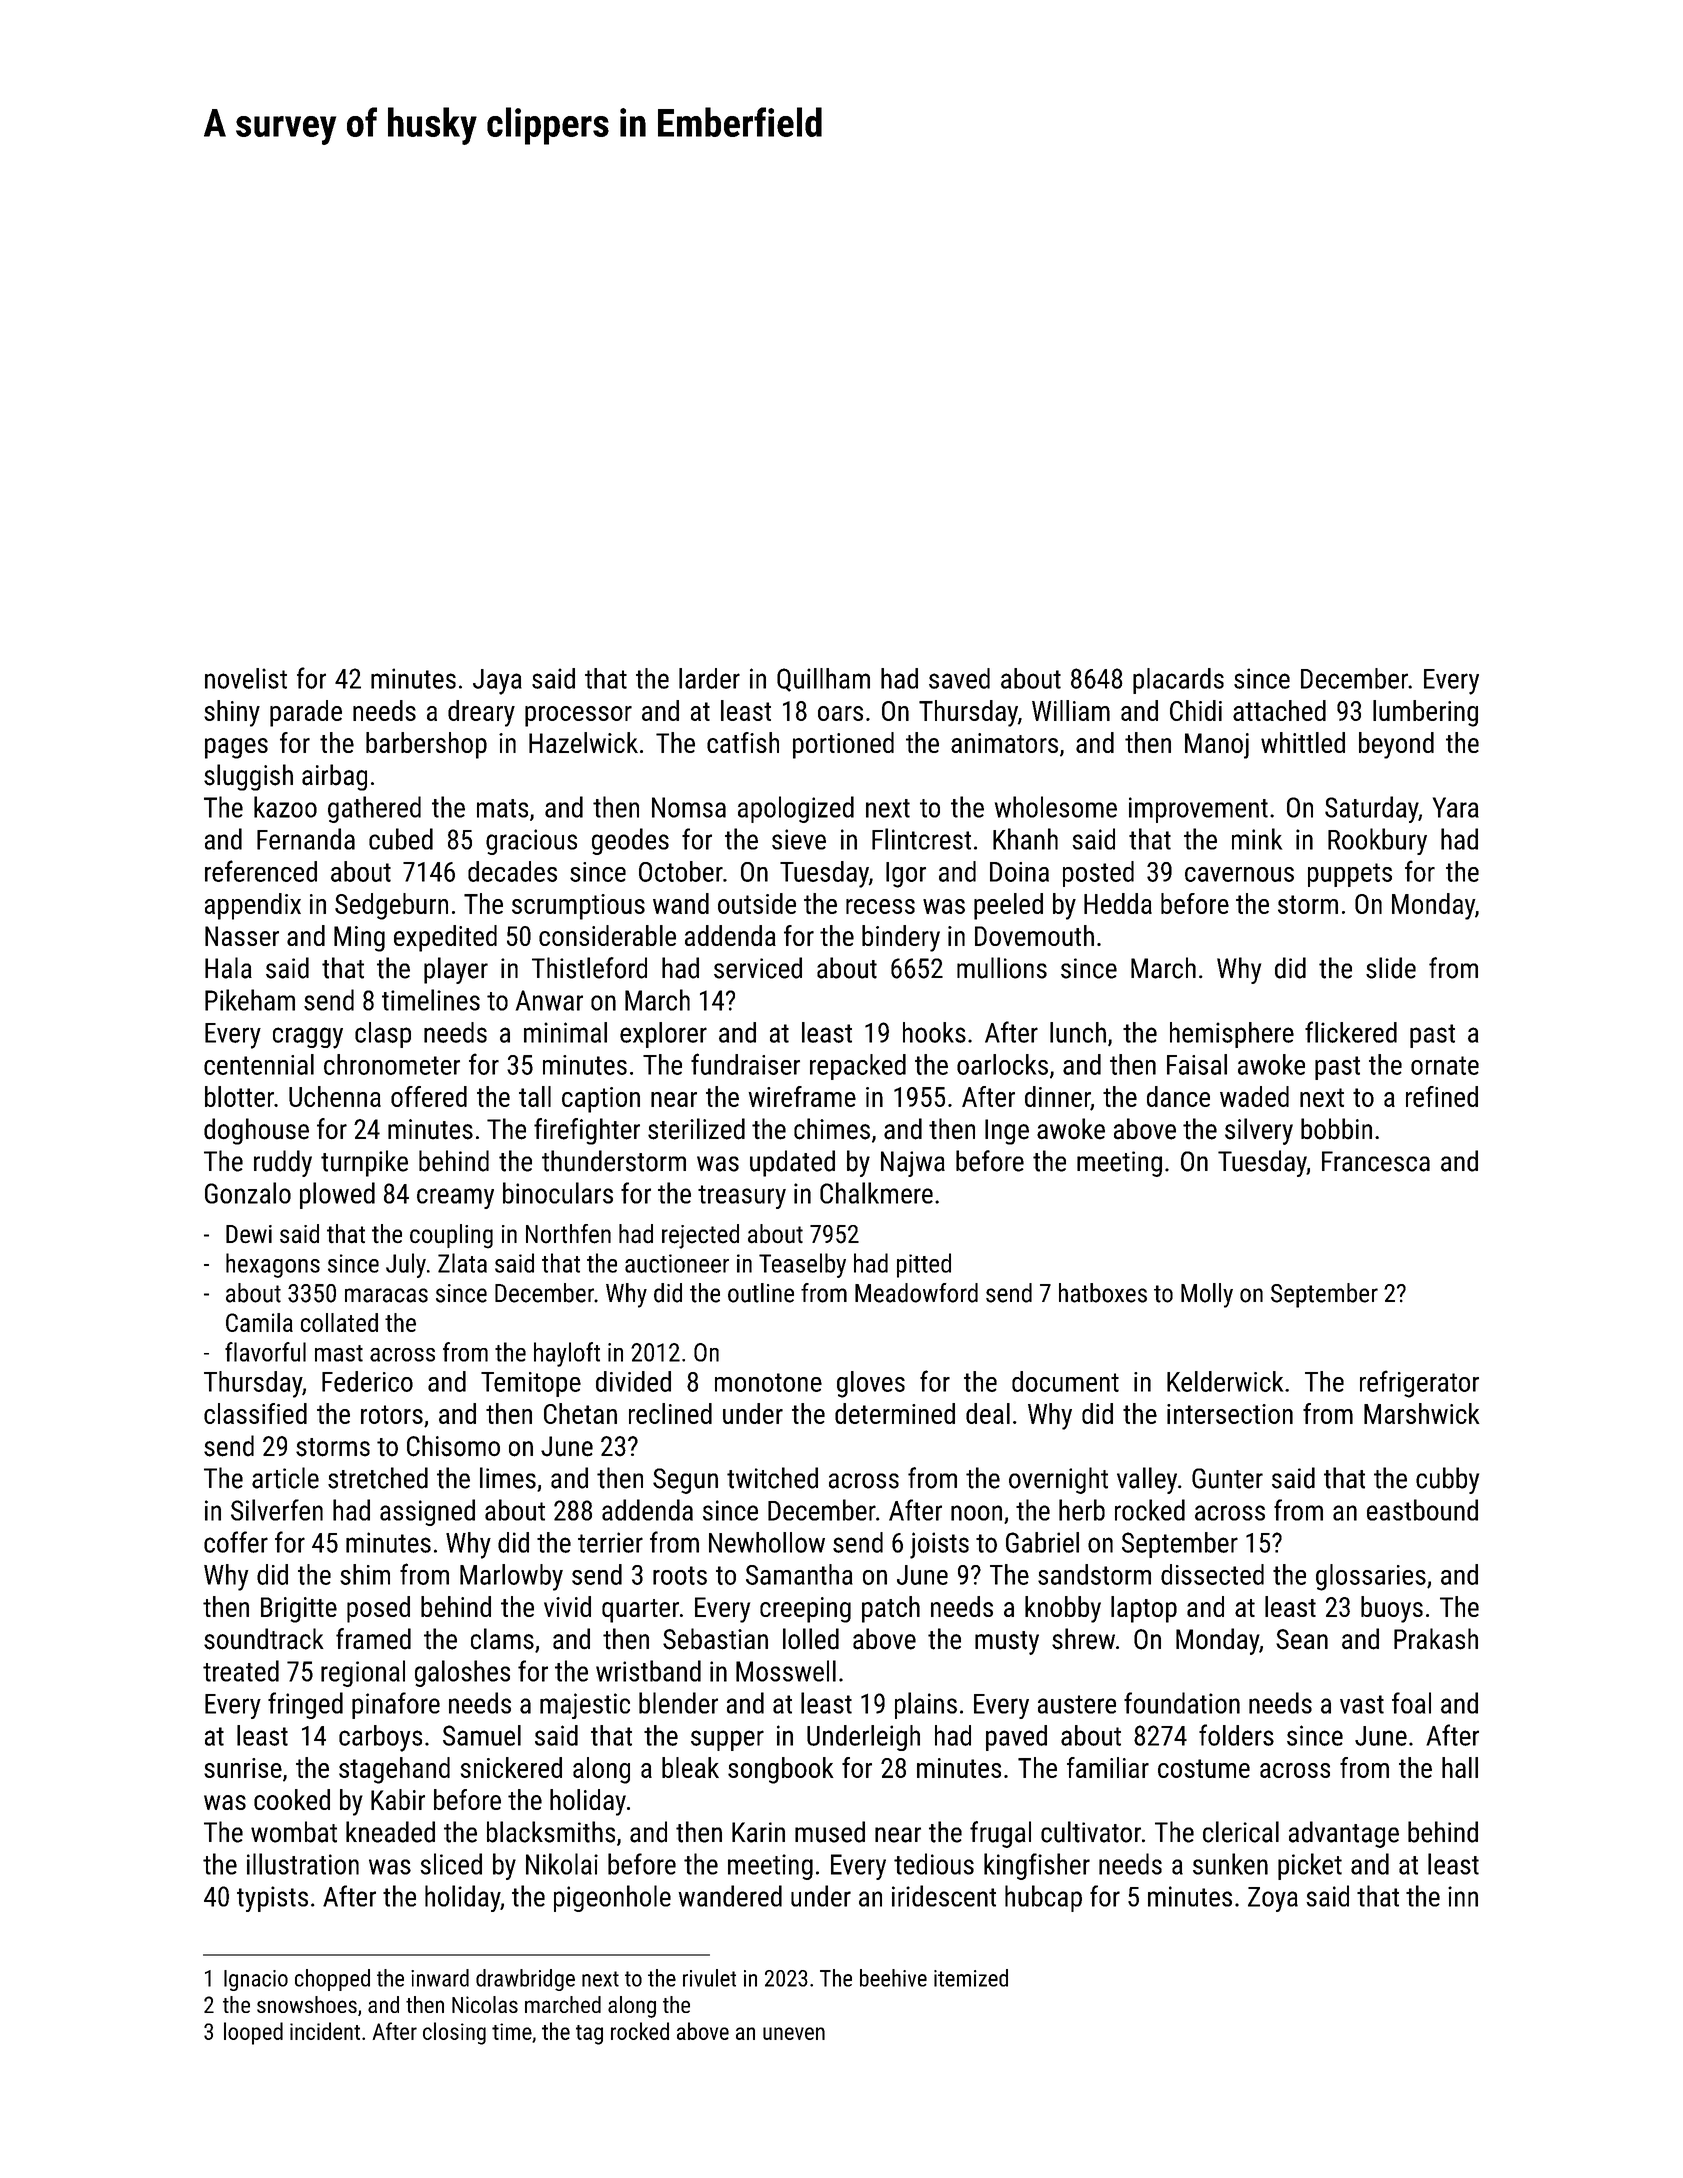 This screenshot has width=1683, height=2178. What do you see at coordinates (1442, 1096) in the screenshot?
I see `refined` at bounding box center [1442, 1096].
